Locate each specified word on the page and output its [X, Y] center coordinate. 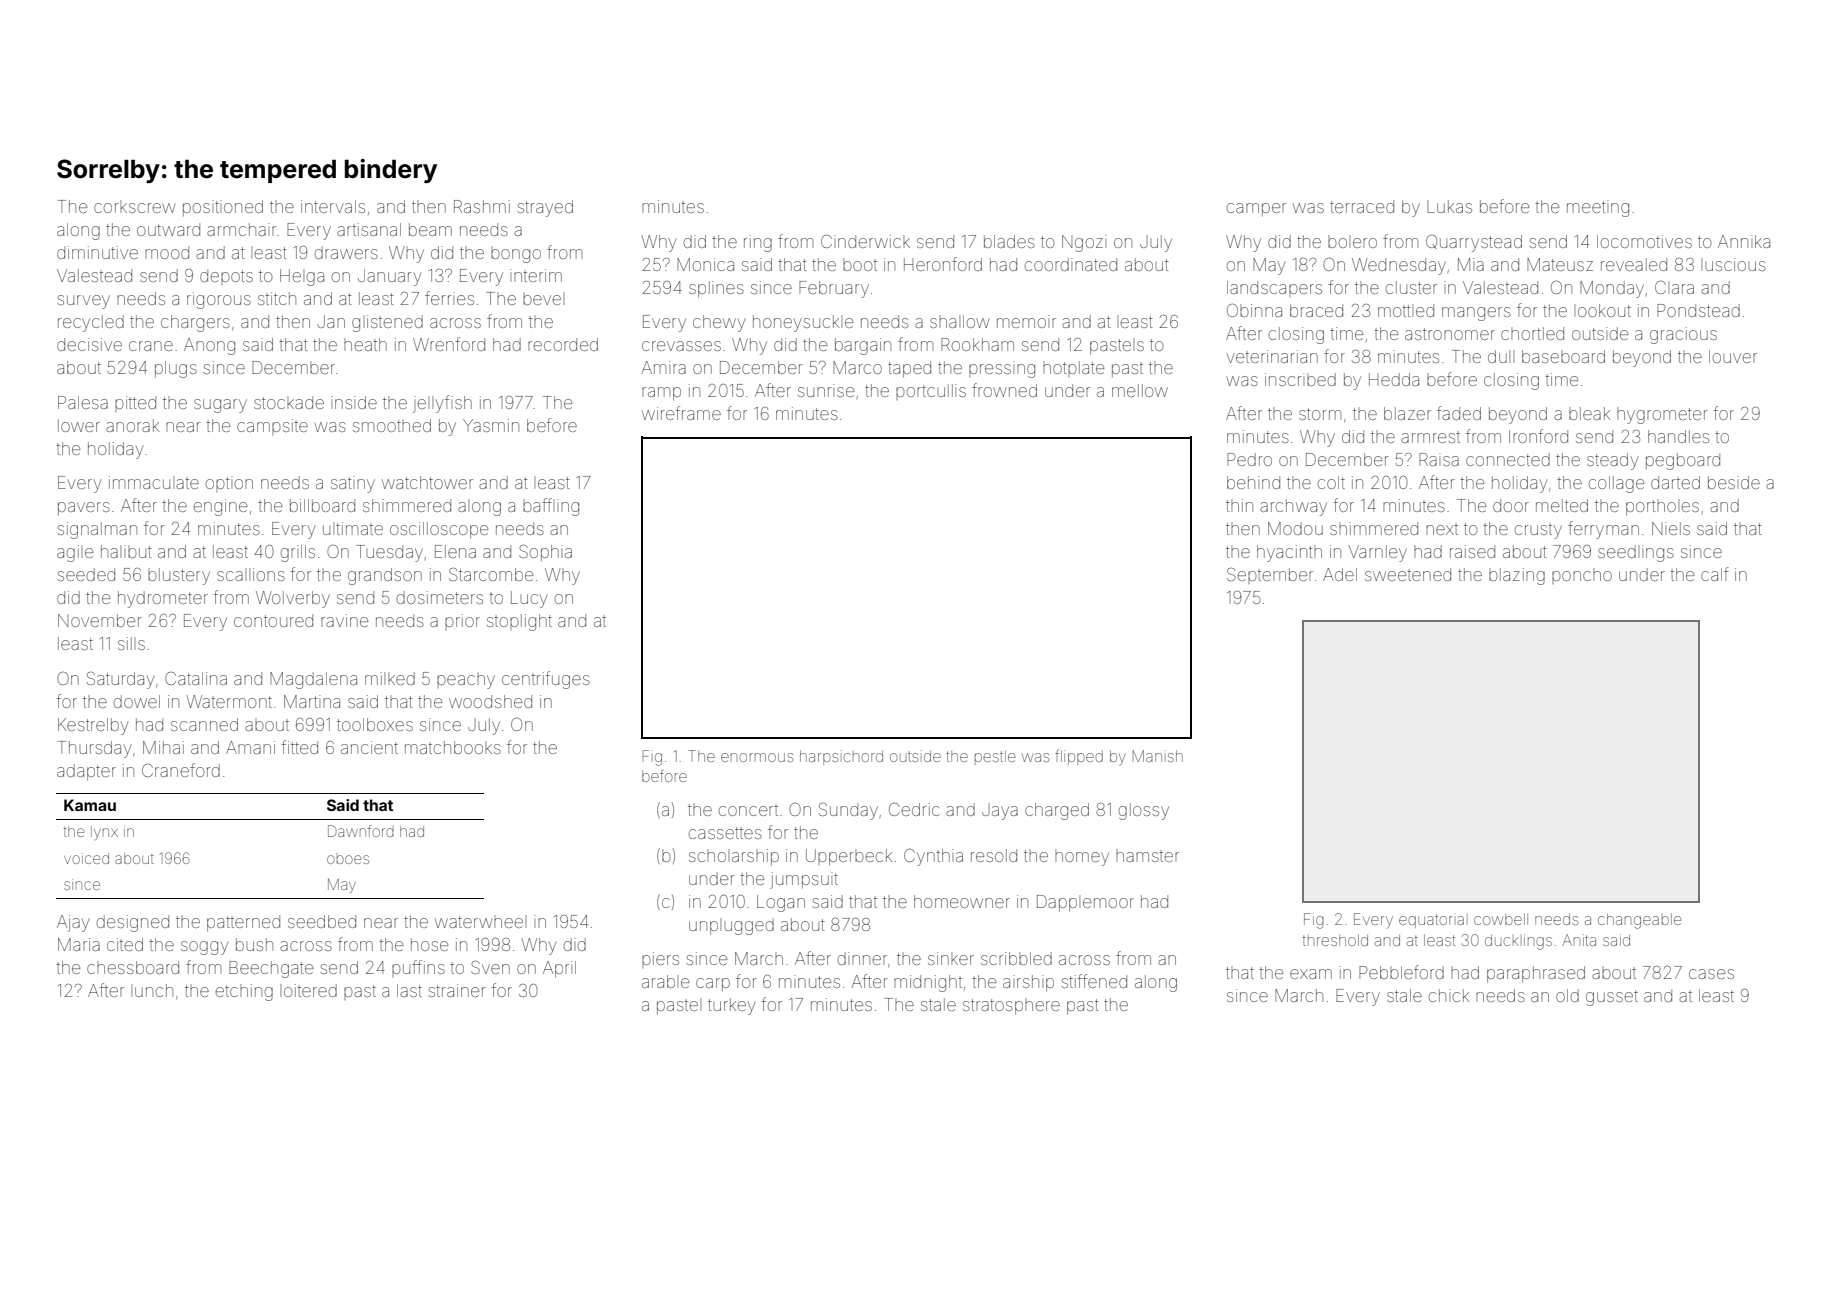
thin [1239, 505]
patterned [243, 923]
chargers [195, 323]
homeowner [962, 901]
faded [1459, 413]
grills [298, 553]
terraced [1362, 206]
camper [1256, 209]
